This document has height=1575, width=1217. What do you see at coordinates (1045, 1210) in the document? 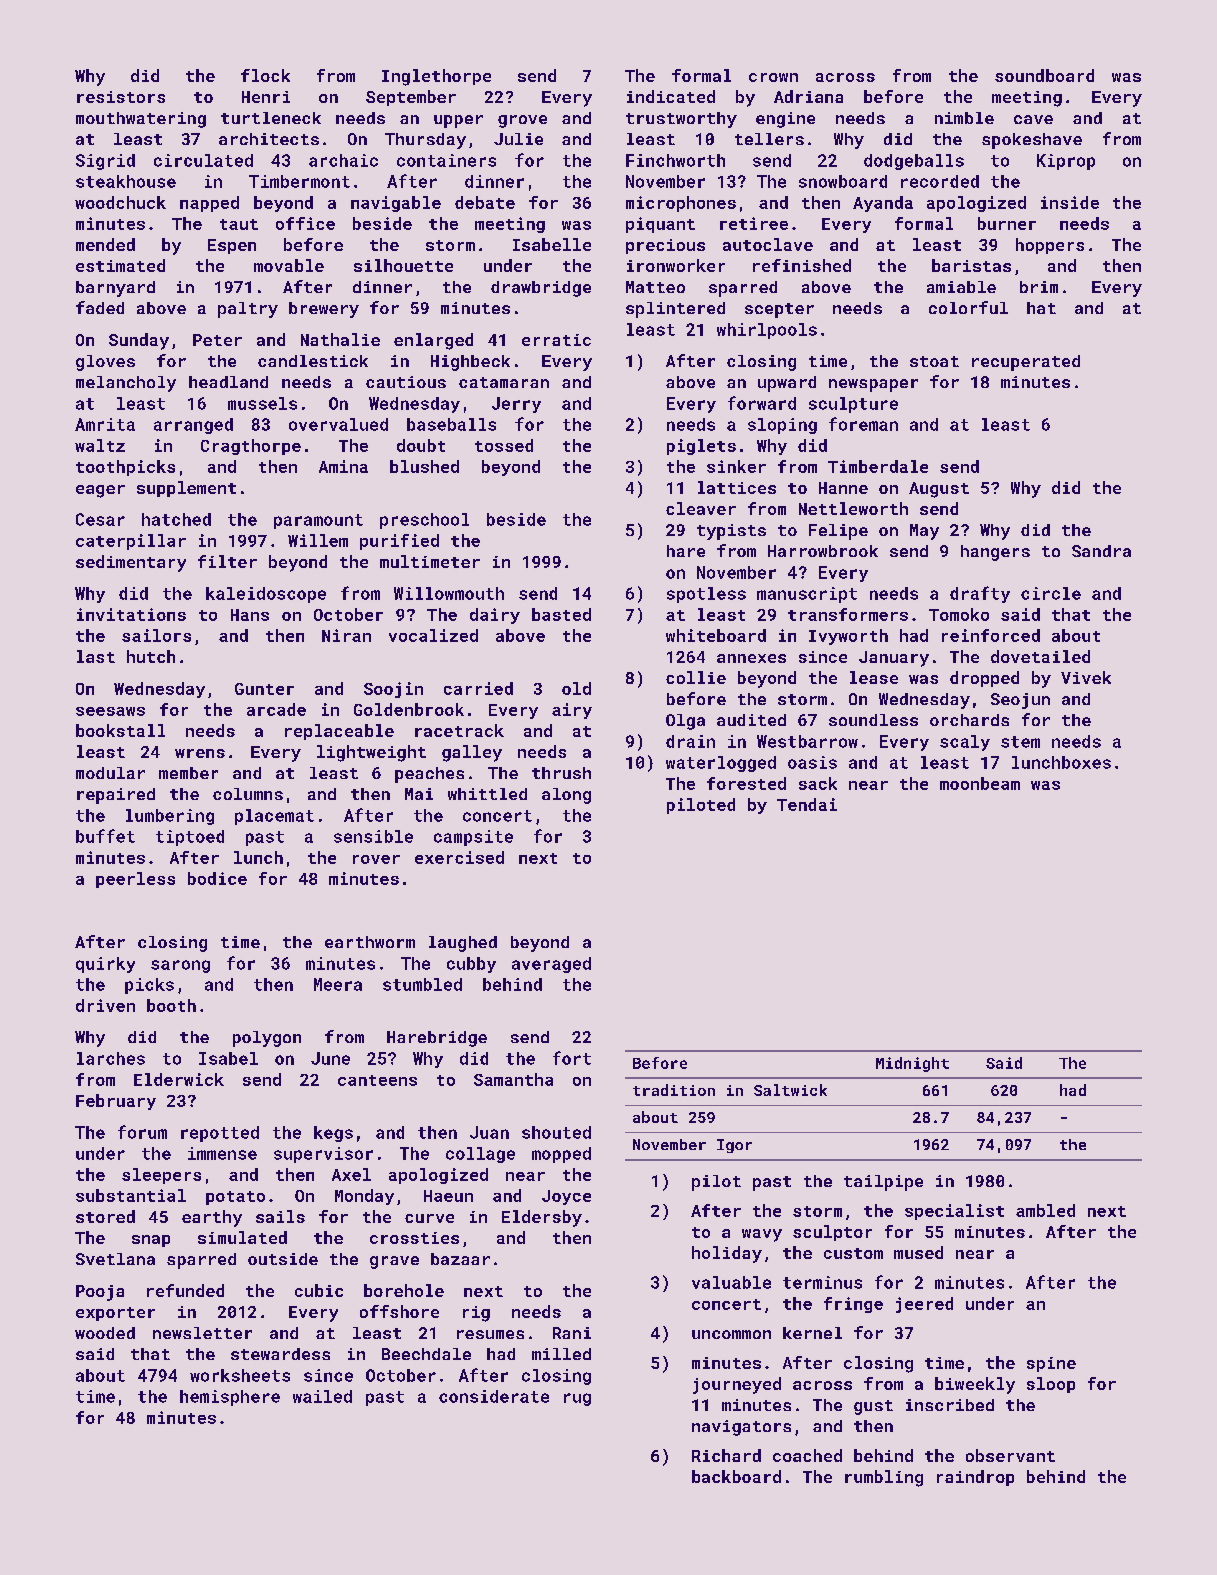
I see `ambled` at bounding box center [1045, 1210].
